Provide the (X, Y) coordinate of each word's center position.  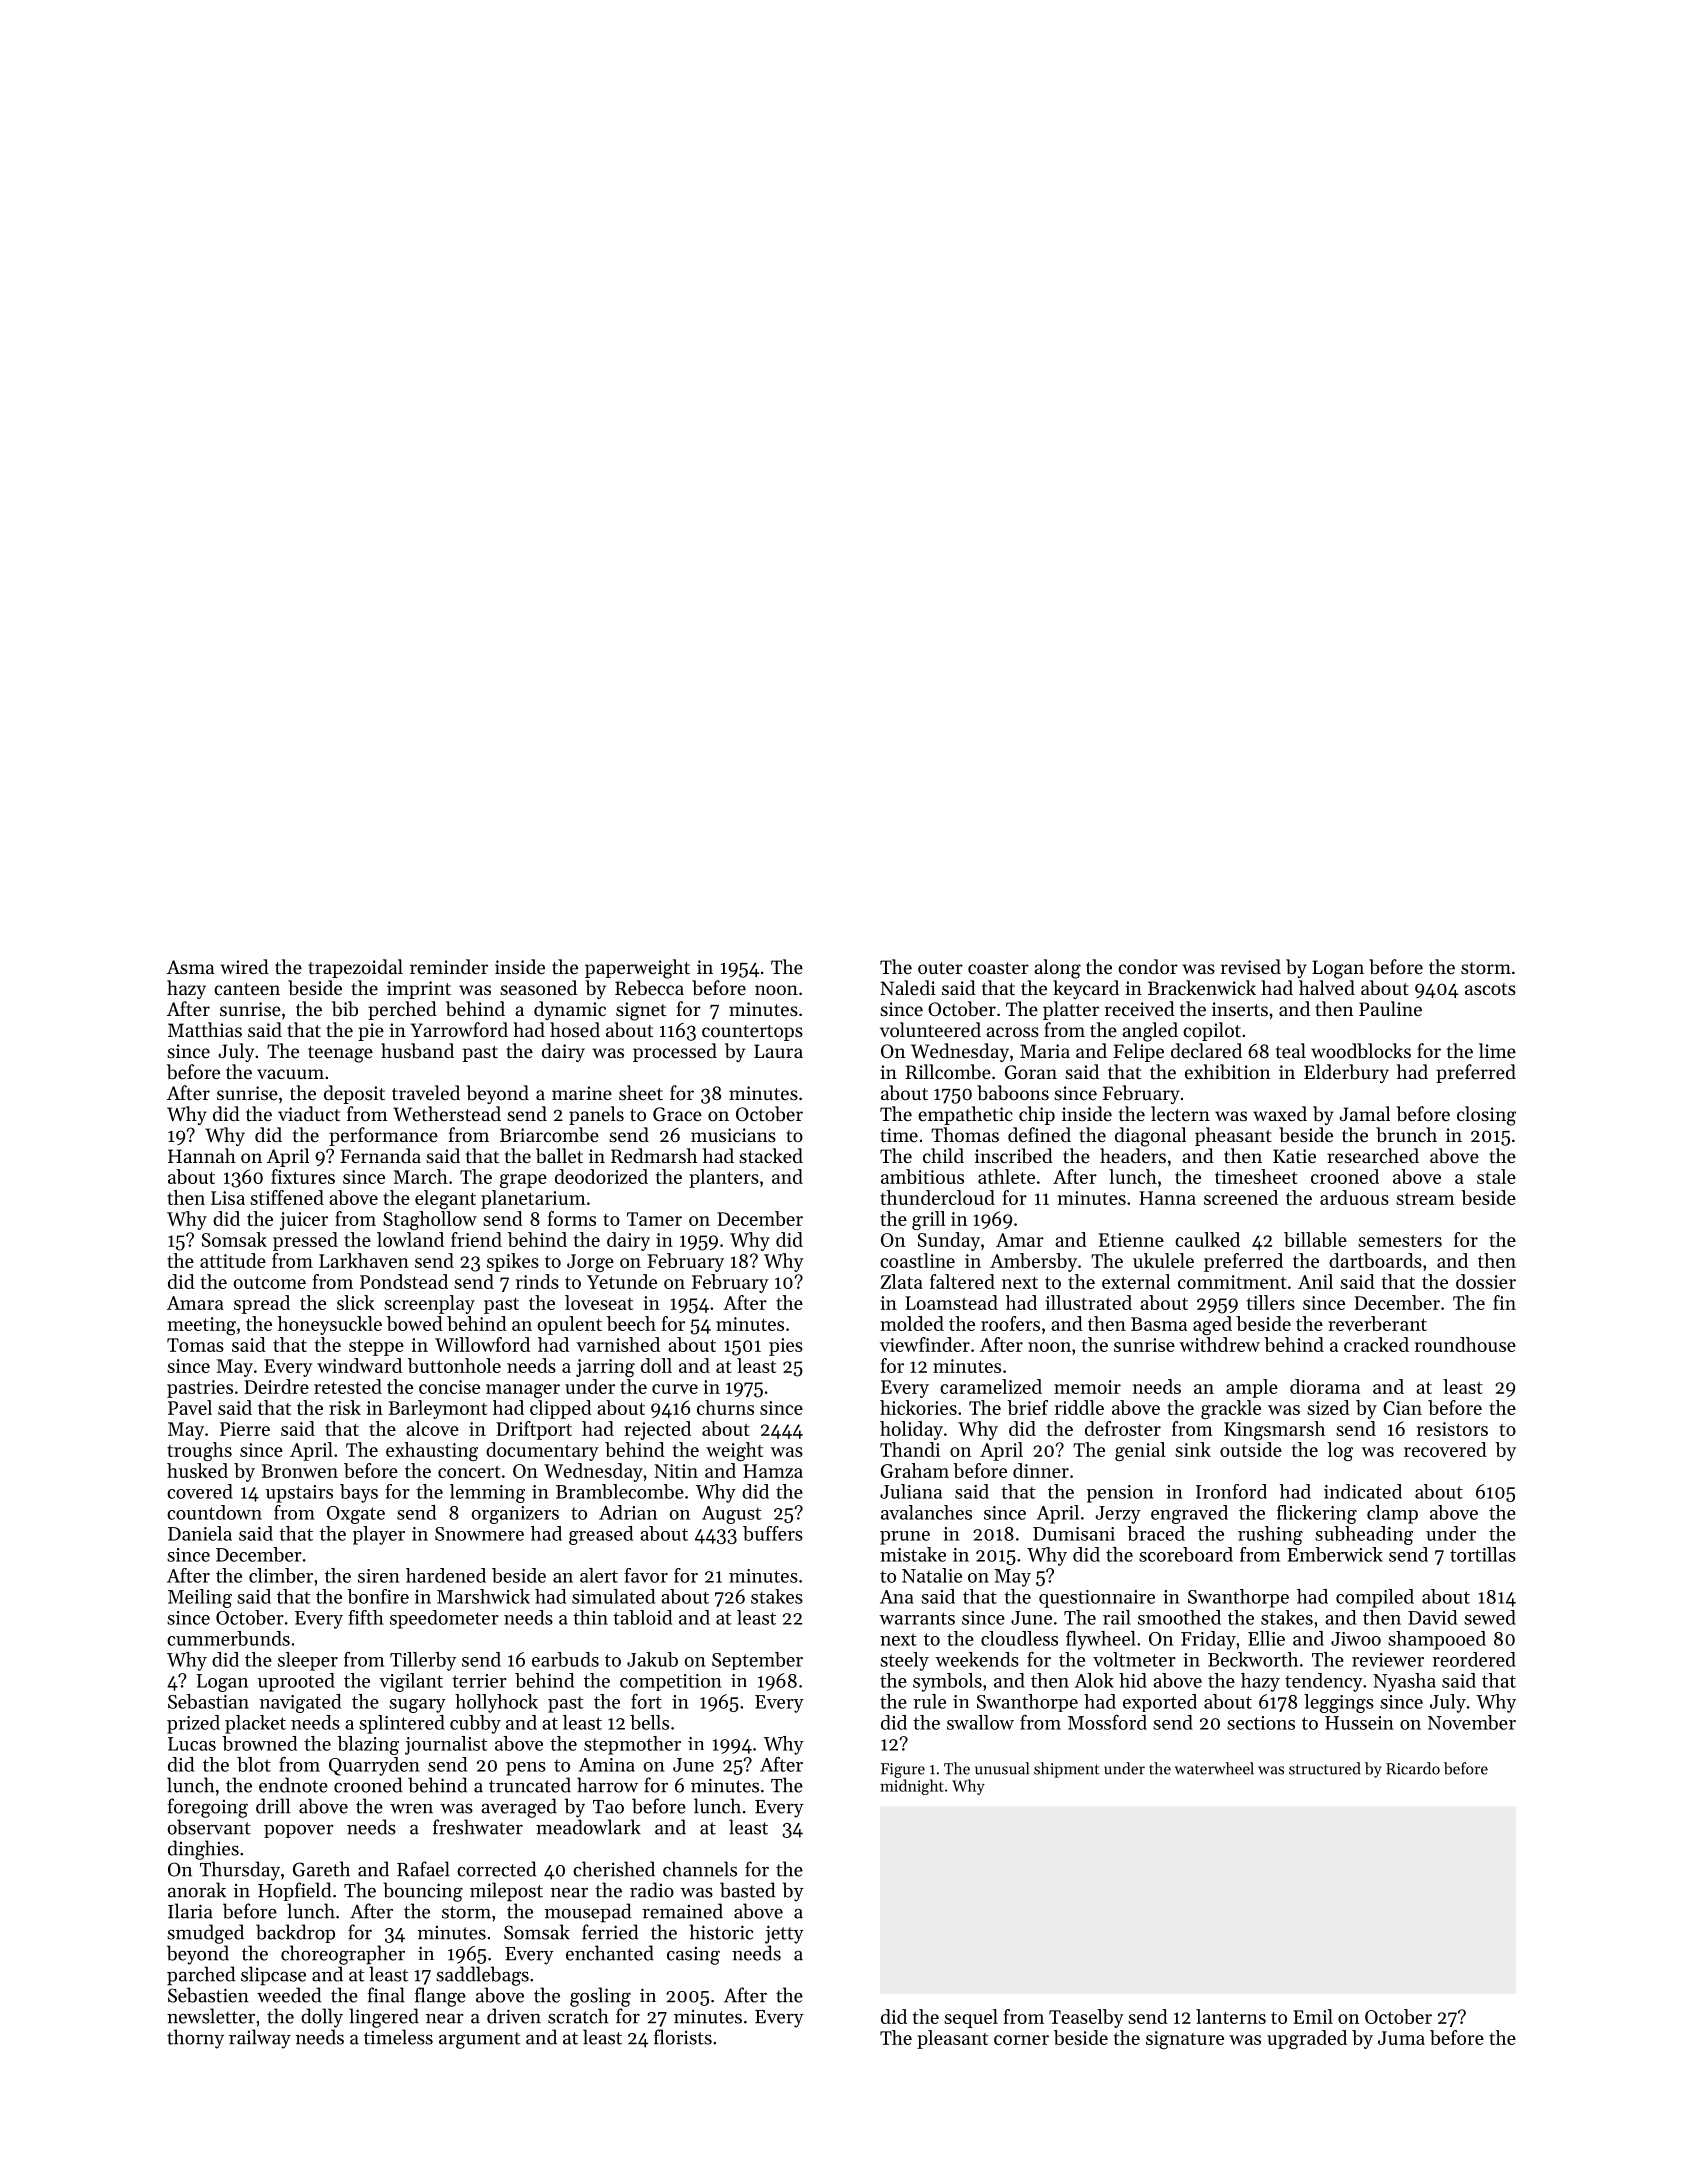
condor (1148, 966)
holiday (911, 1430)
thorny (195, 2039)
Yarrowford (459, 1029)
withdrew (1220, 1344)
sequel (971, 2018)
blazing (368, 1745)
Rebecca (649, 988)
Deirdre (276, 1386)
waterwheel (1214, 1768)
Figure (903, 1770)
